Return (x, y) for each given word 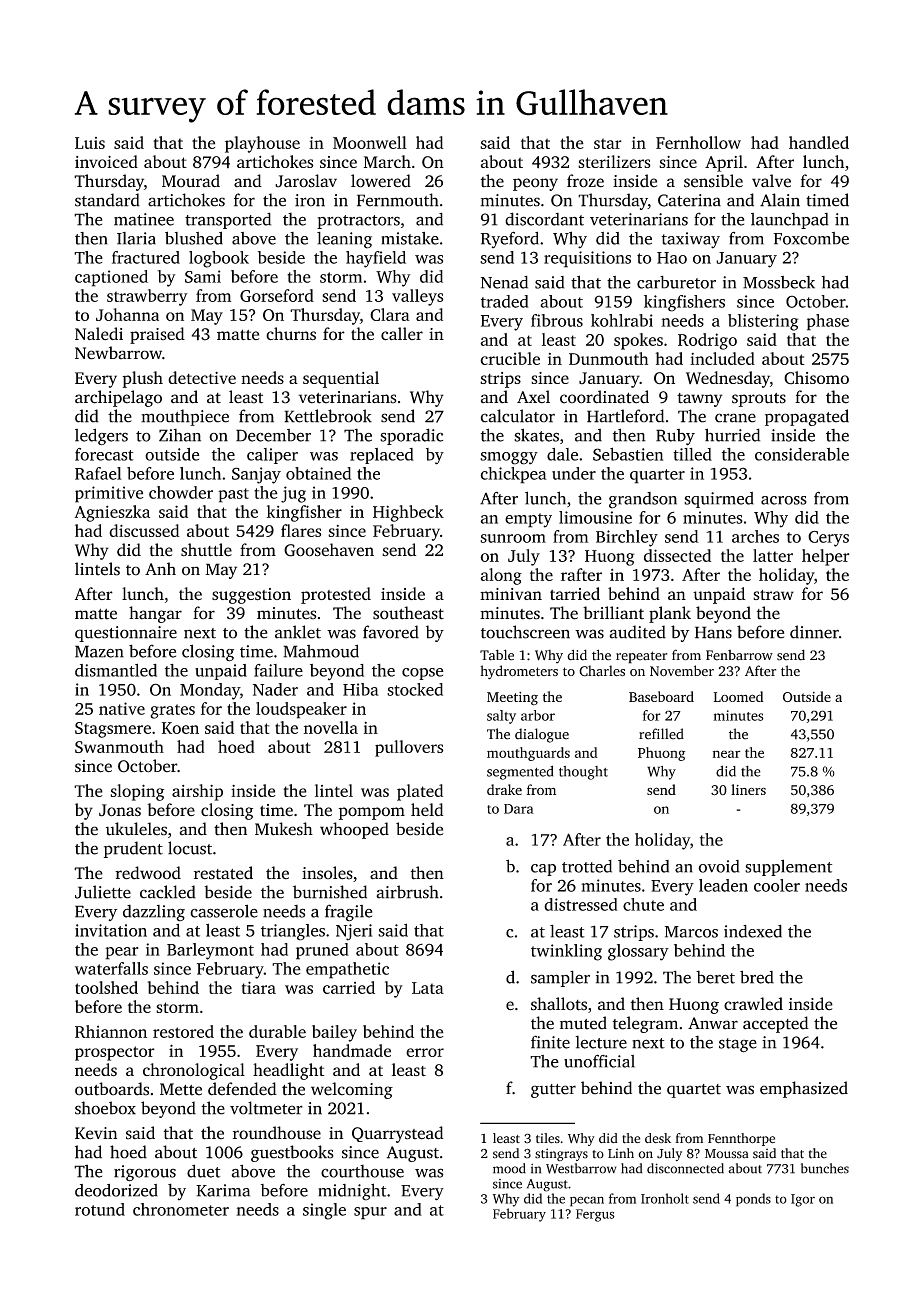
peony (535, 184)
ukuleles (136, 829)
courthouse (362, 1171)
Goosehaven (329, 550)
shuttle (206, 550)
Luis (90, 143)
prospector (115, 1053)
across (784, 500)
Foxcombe (811, 238)
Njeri (354, 932)
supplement (788, 867)
